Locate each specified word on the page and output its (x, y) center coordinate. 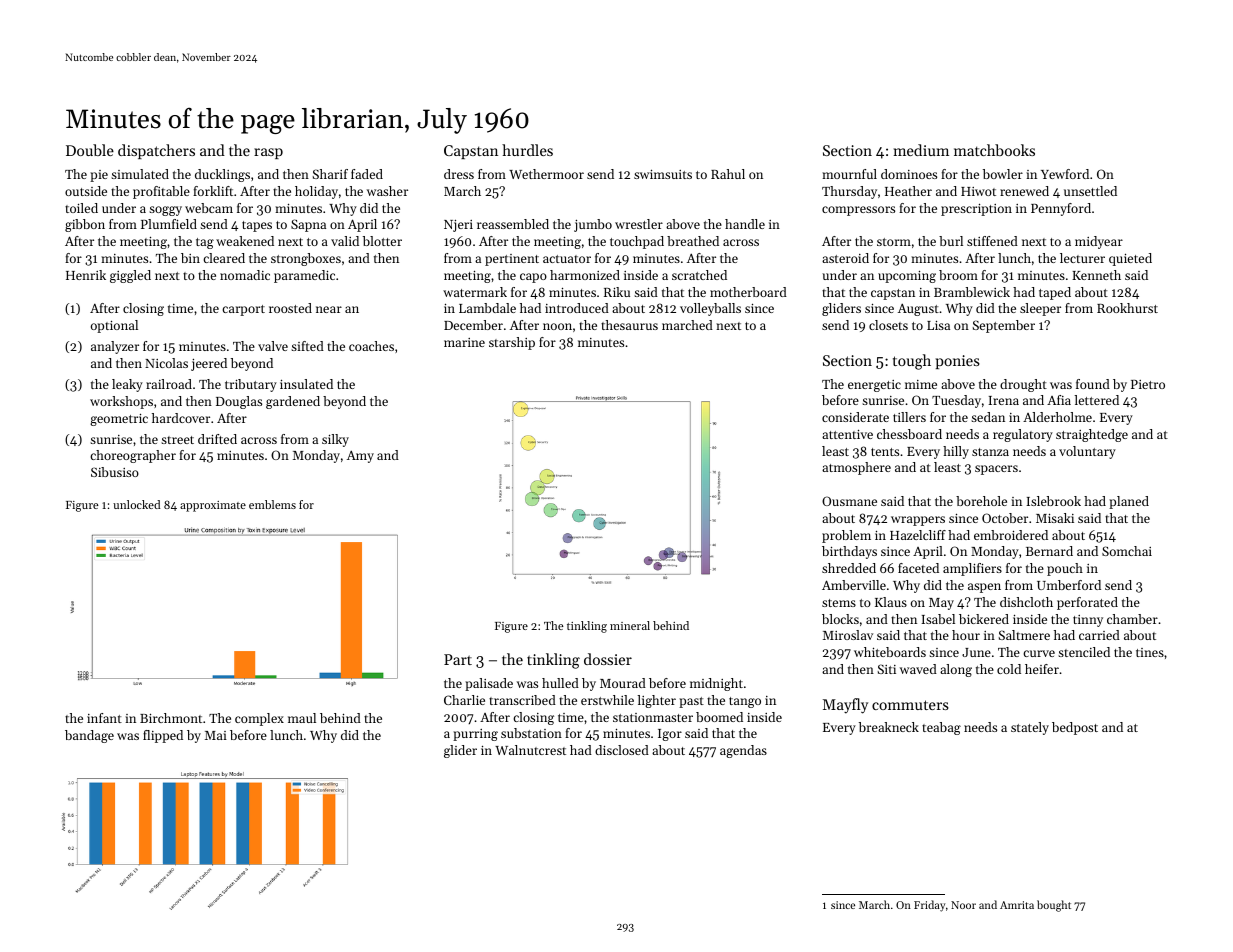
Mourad (623, 683)
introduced (577, 308)
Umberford (1069, 585)
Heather (908, 191)
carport (243, 310)
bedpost (1075, 728)
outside (86, 191)
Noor (963, 905)
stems (839, 603)
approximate (213, 506)
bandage (89, 736)
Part (458, 659)
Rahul (728, 174)
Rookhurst (1127, 308)
